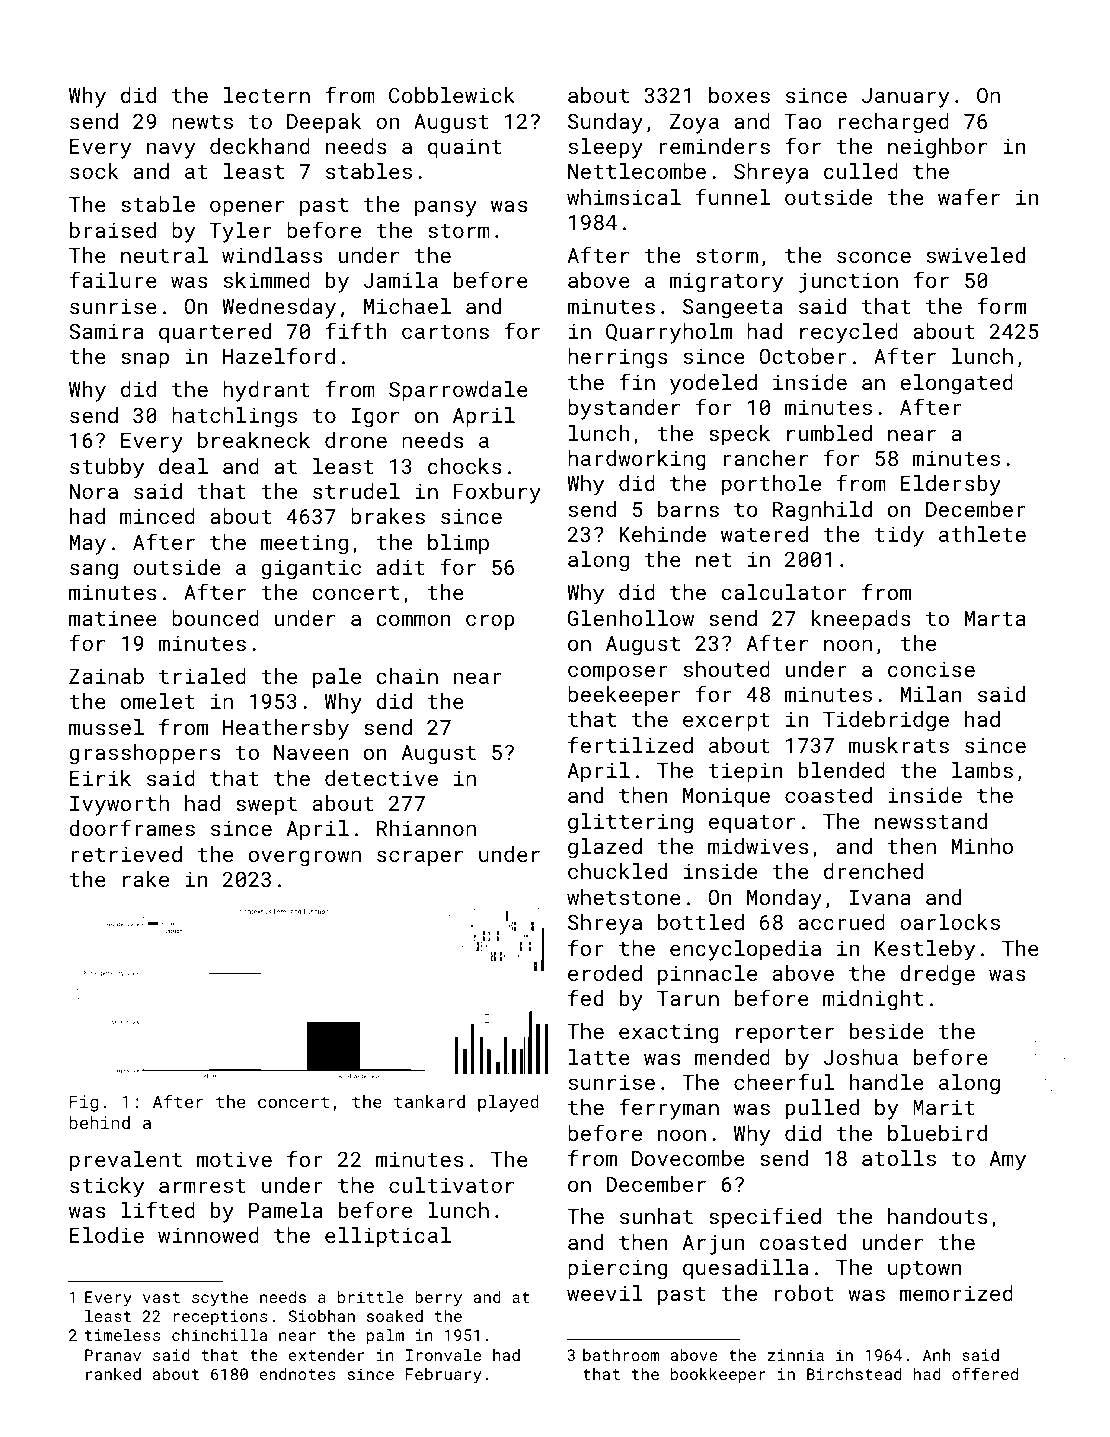  What do you see at coordinates (937, 975) in the image?
I see `dredge` at bounding box center [937, 975].
